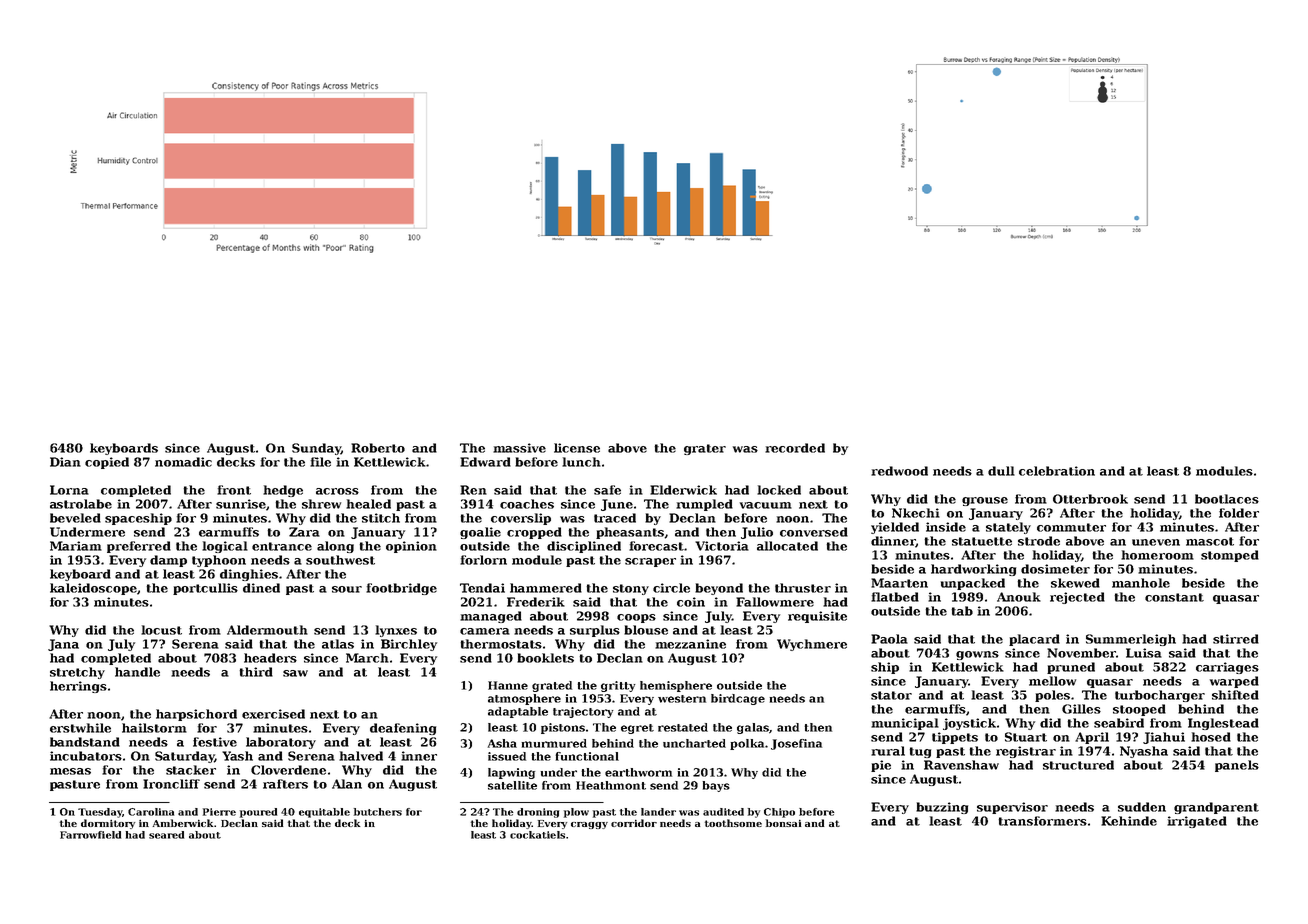 The image size is (1308, 924). I want to click on Farrowfield, so click(90, 835).
